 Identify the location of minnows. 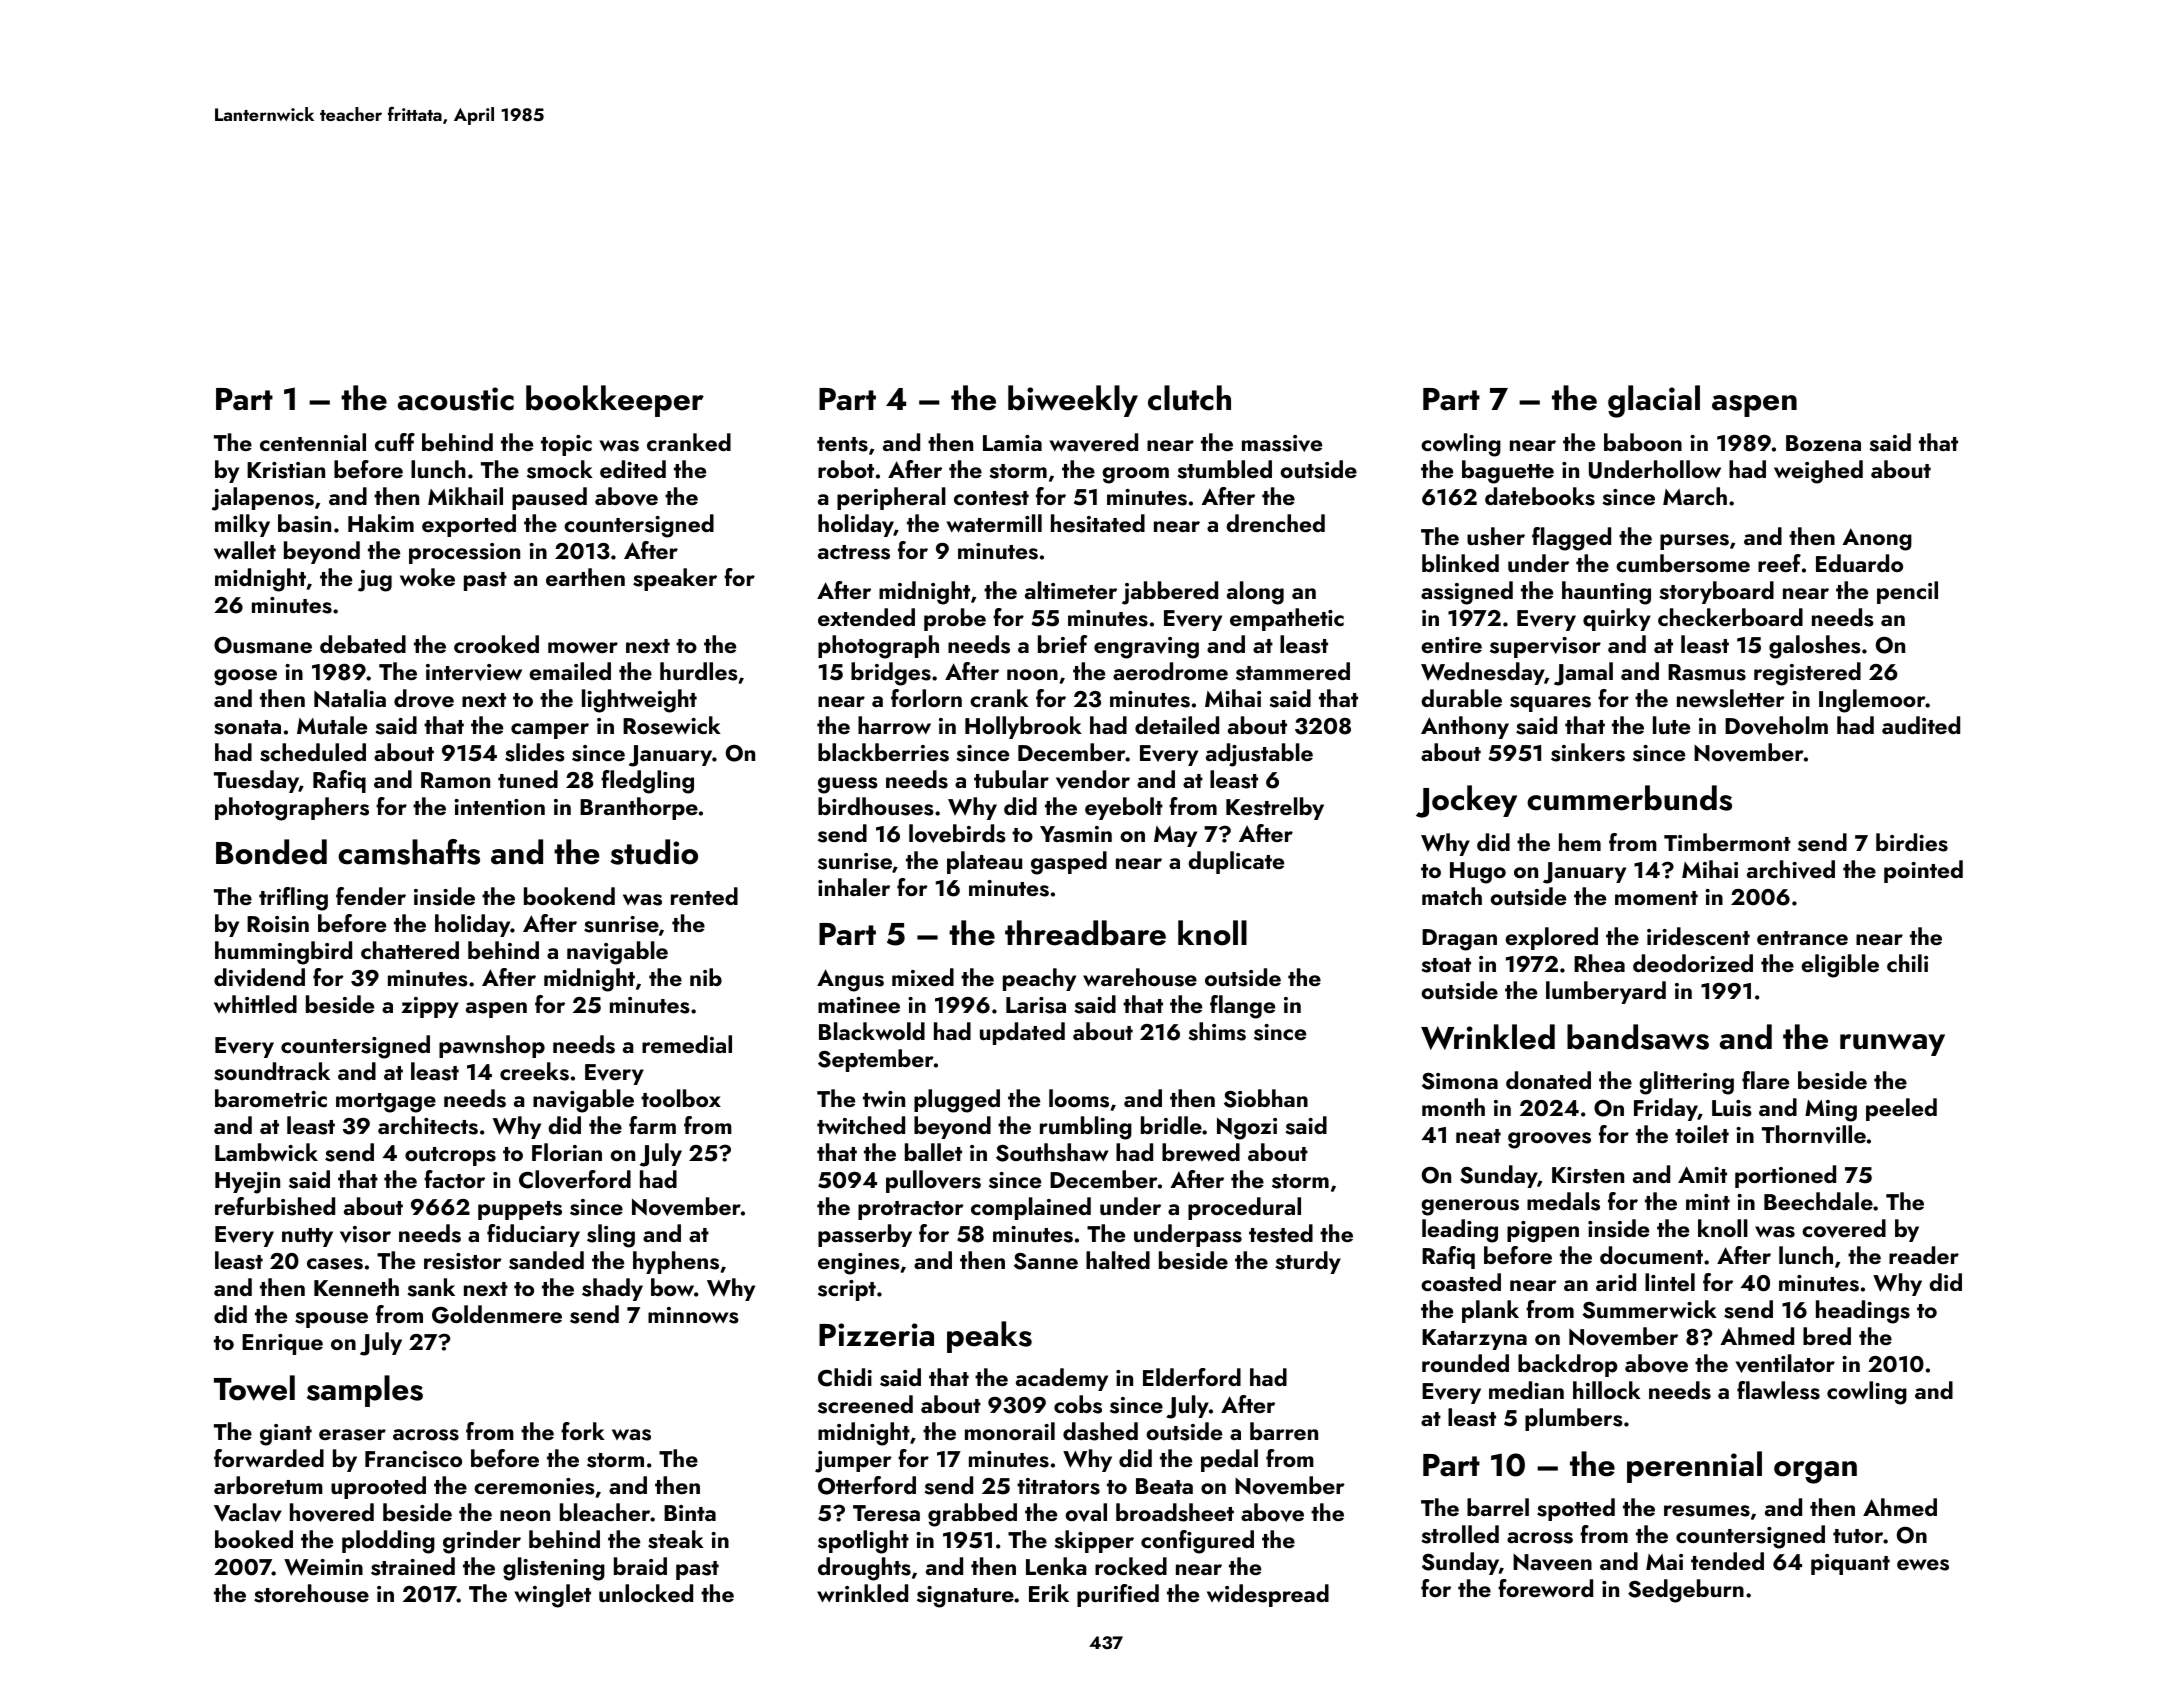
(693, 1315).
